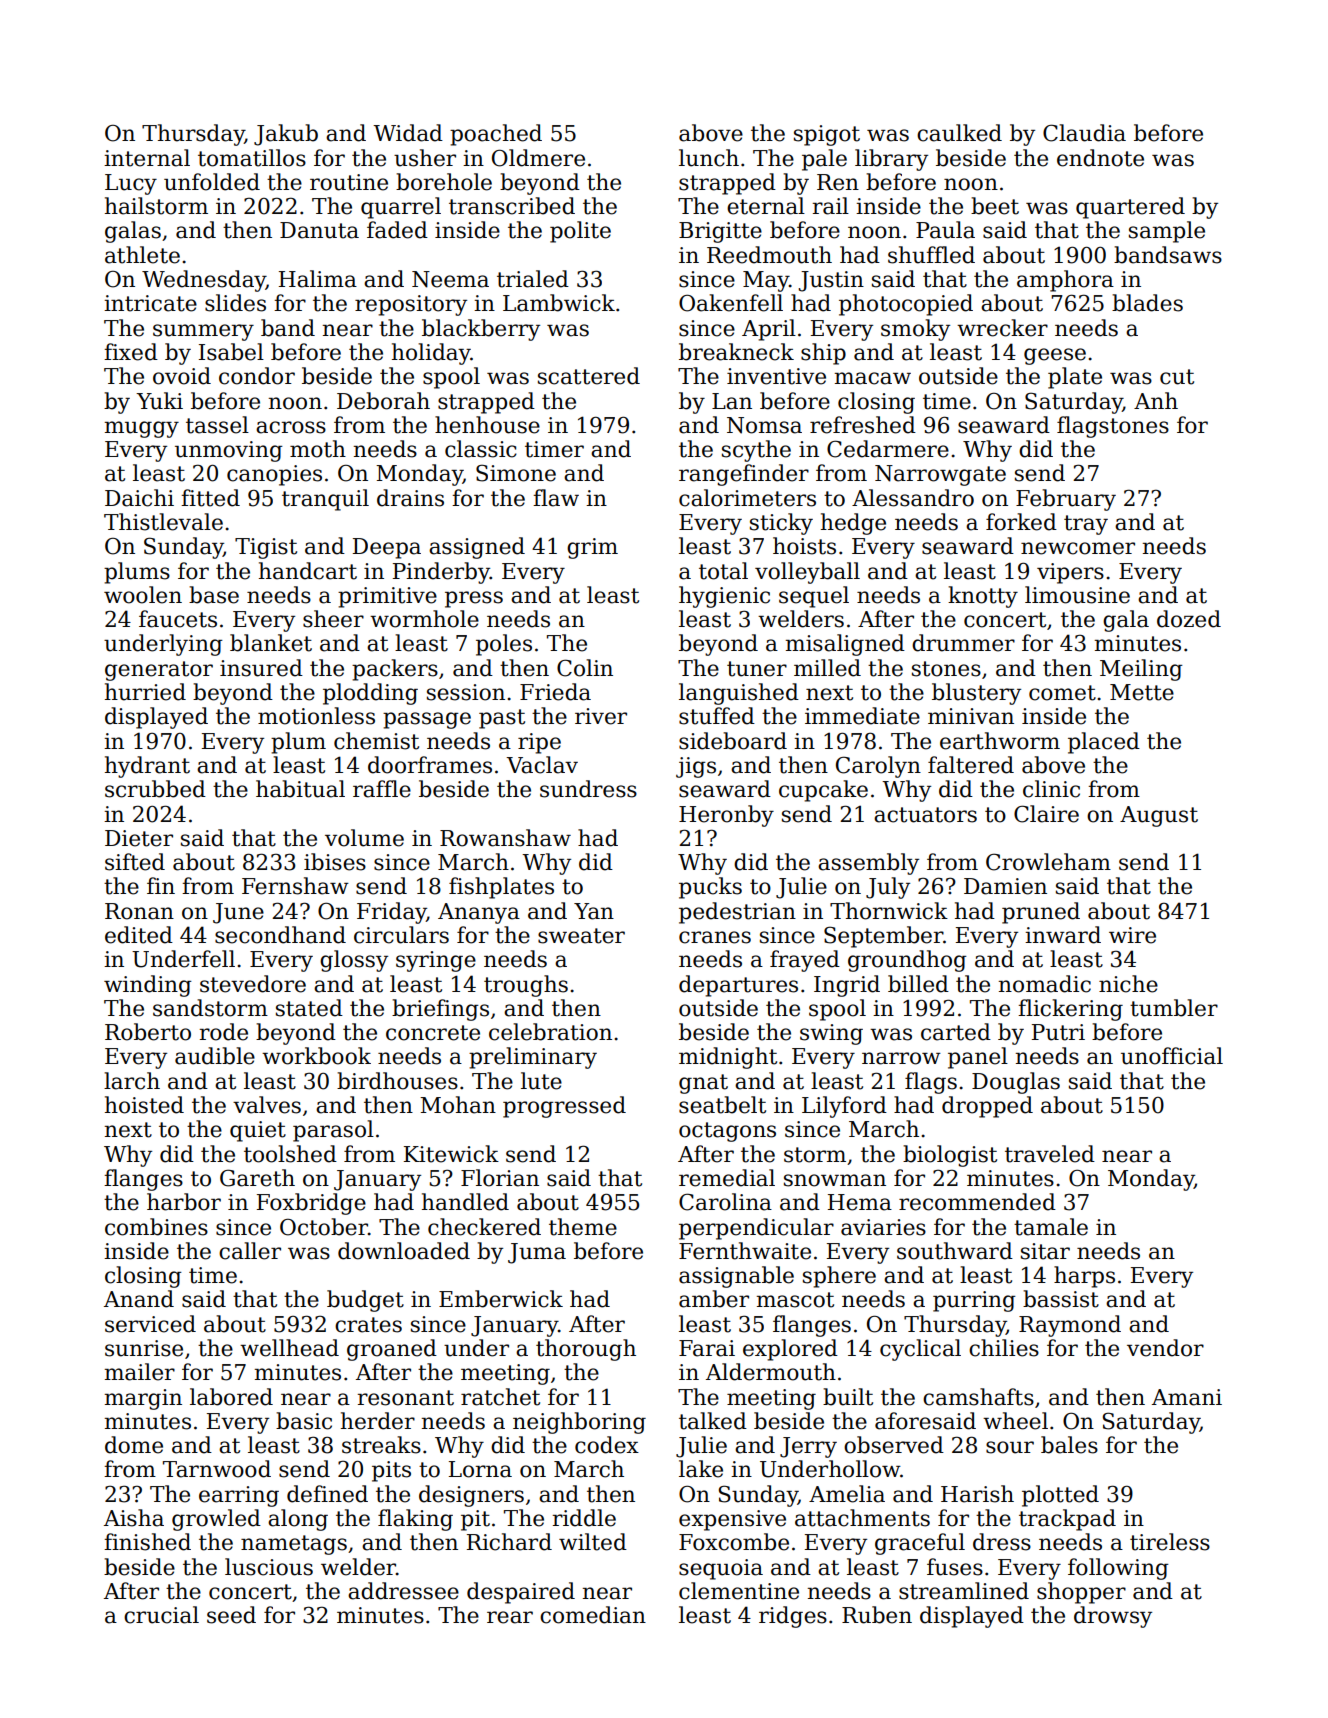  What do you see at coordinates (592, 548) in the image?
I see `grim` at bounding box center [592, 548].
